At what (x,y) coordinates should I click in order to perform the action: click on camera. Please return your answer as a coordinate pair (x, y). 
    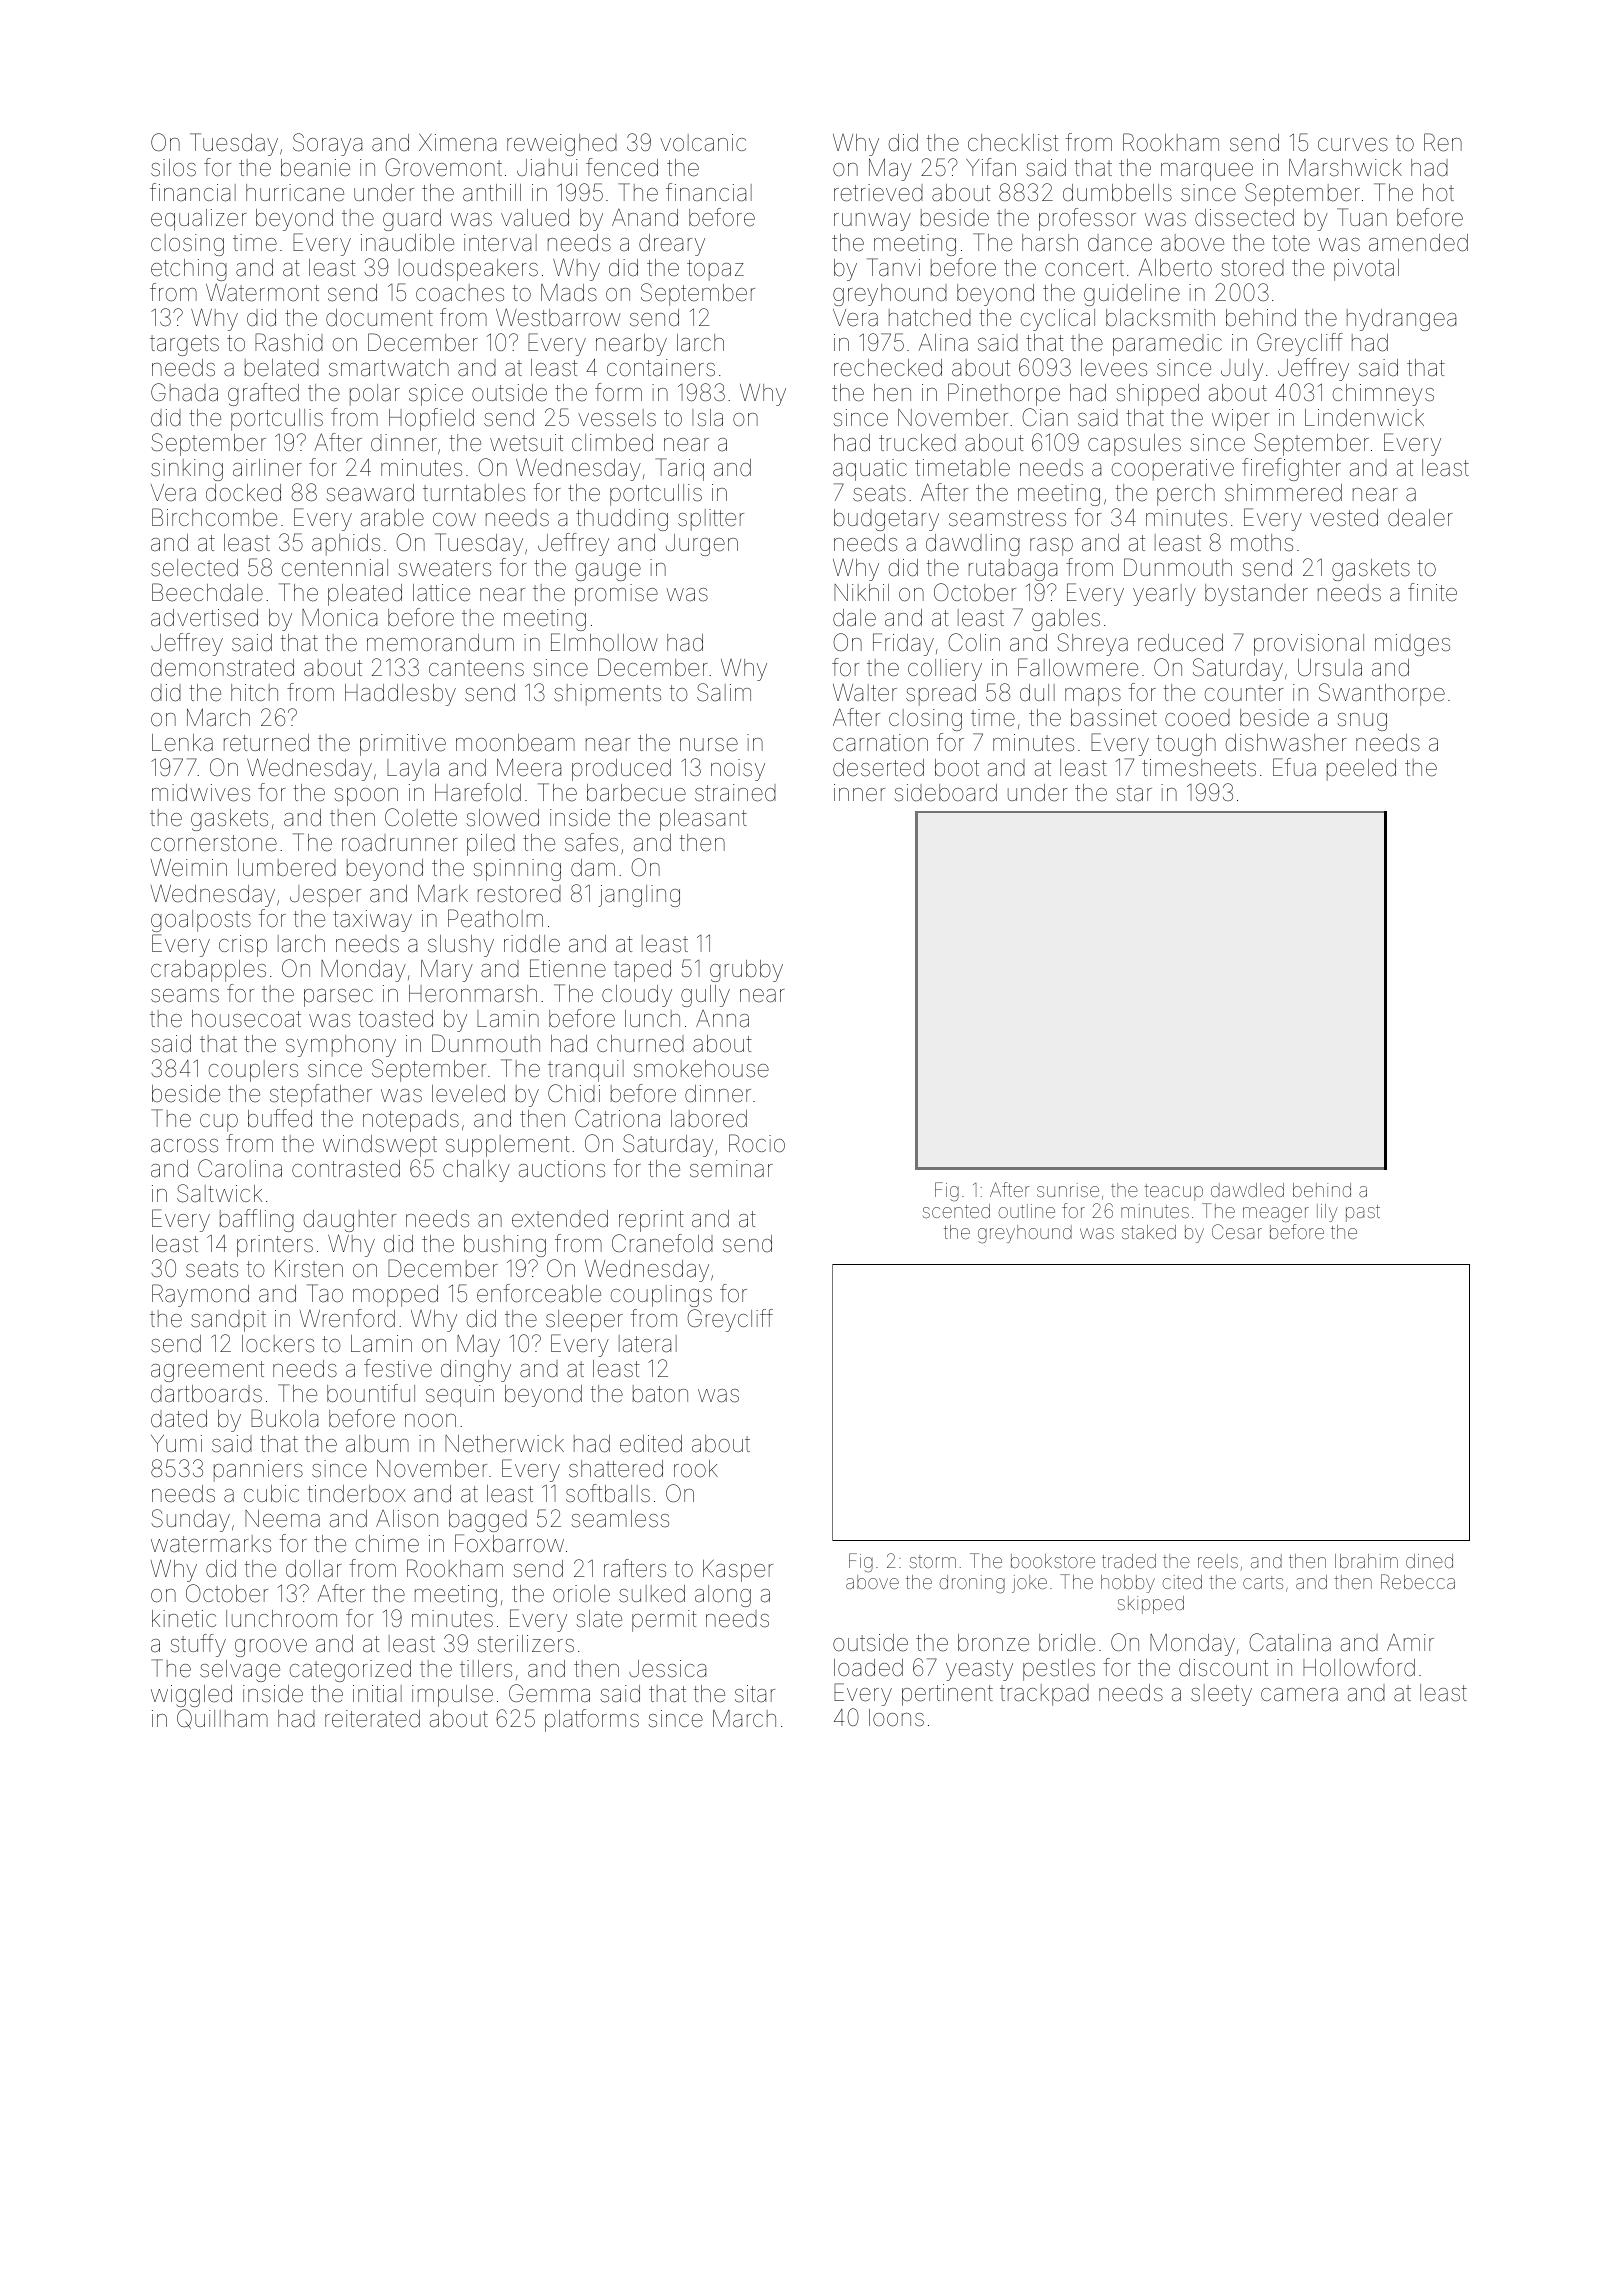
    Looking at the image, I should click on (1299, 1695).
